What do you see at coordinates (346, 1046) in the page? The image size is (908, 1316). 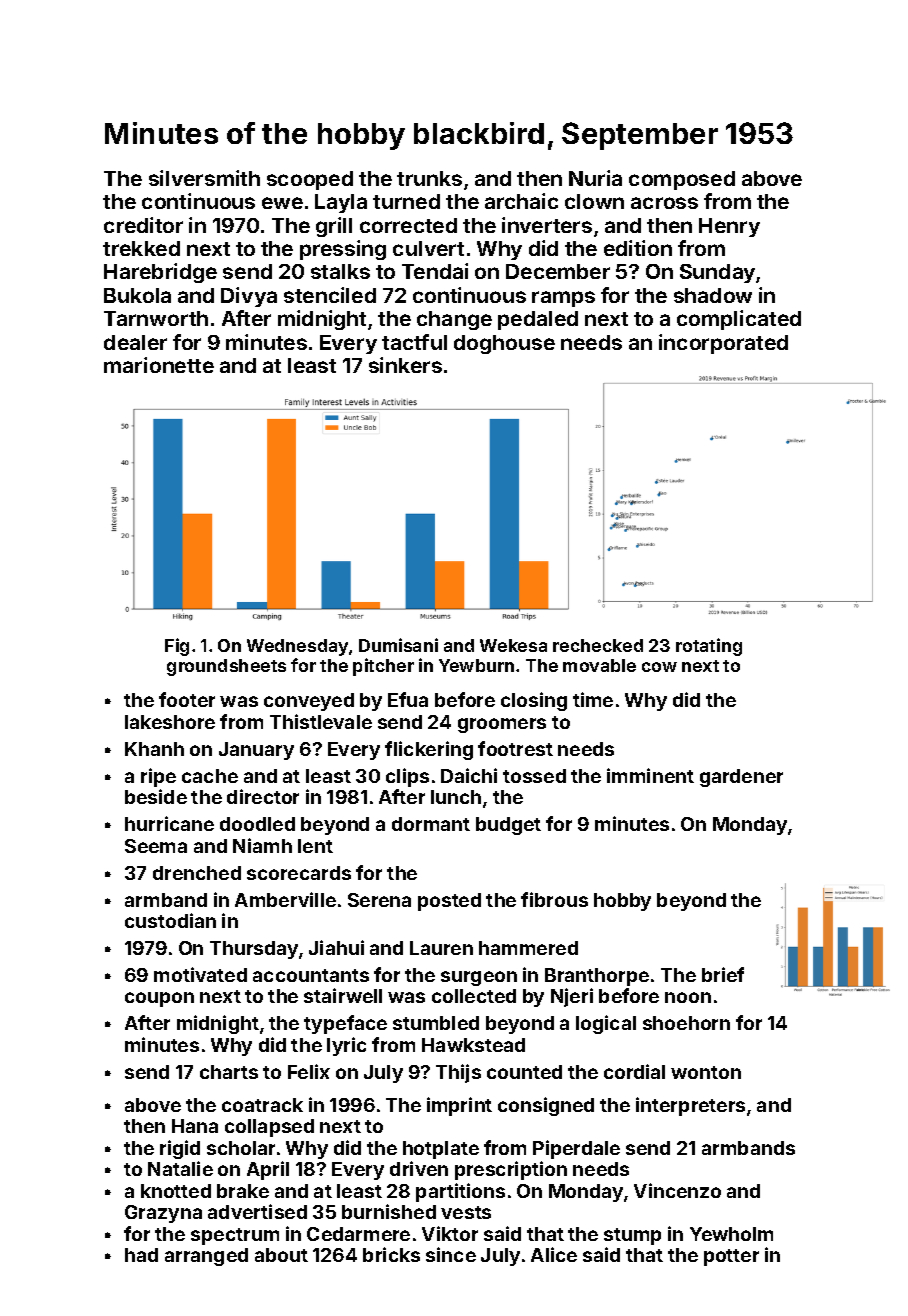 I see `lyric` at bounding box center [346, 1046].
